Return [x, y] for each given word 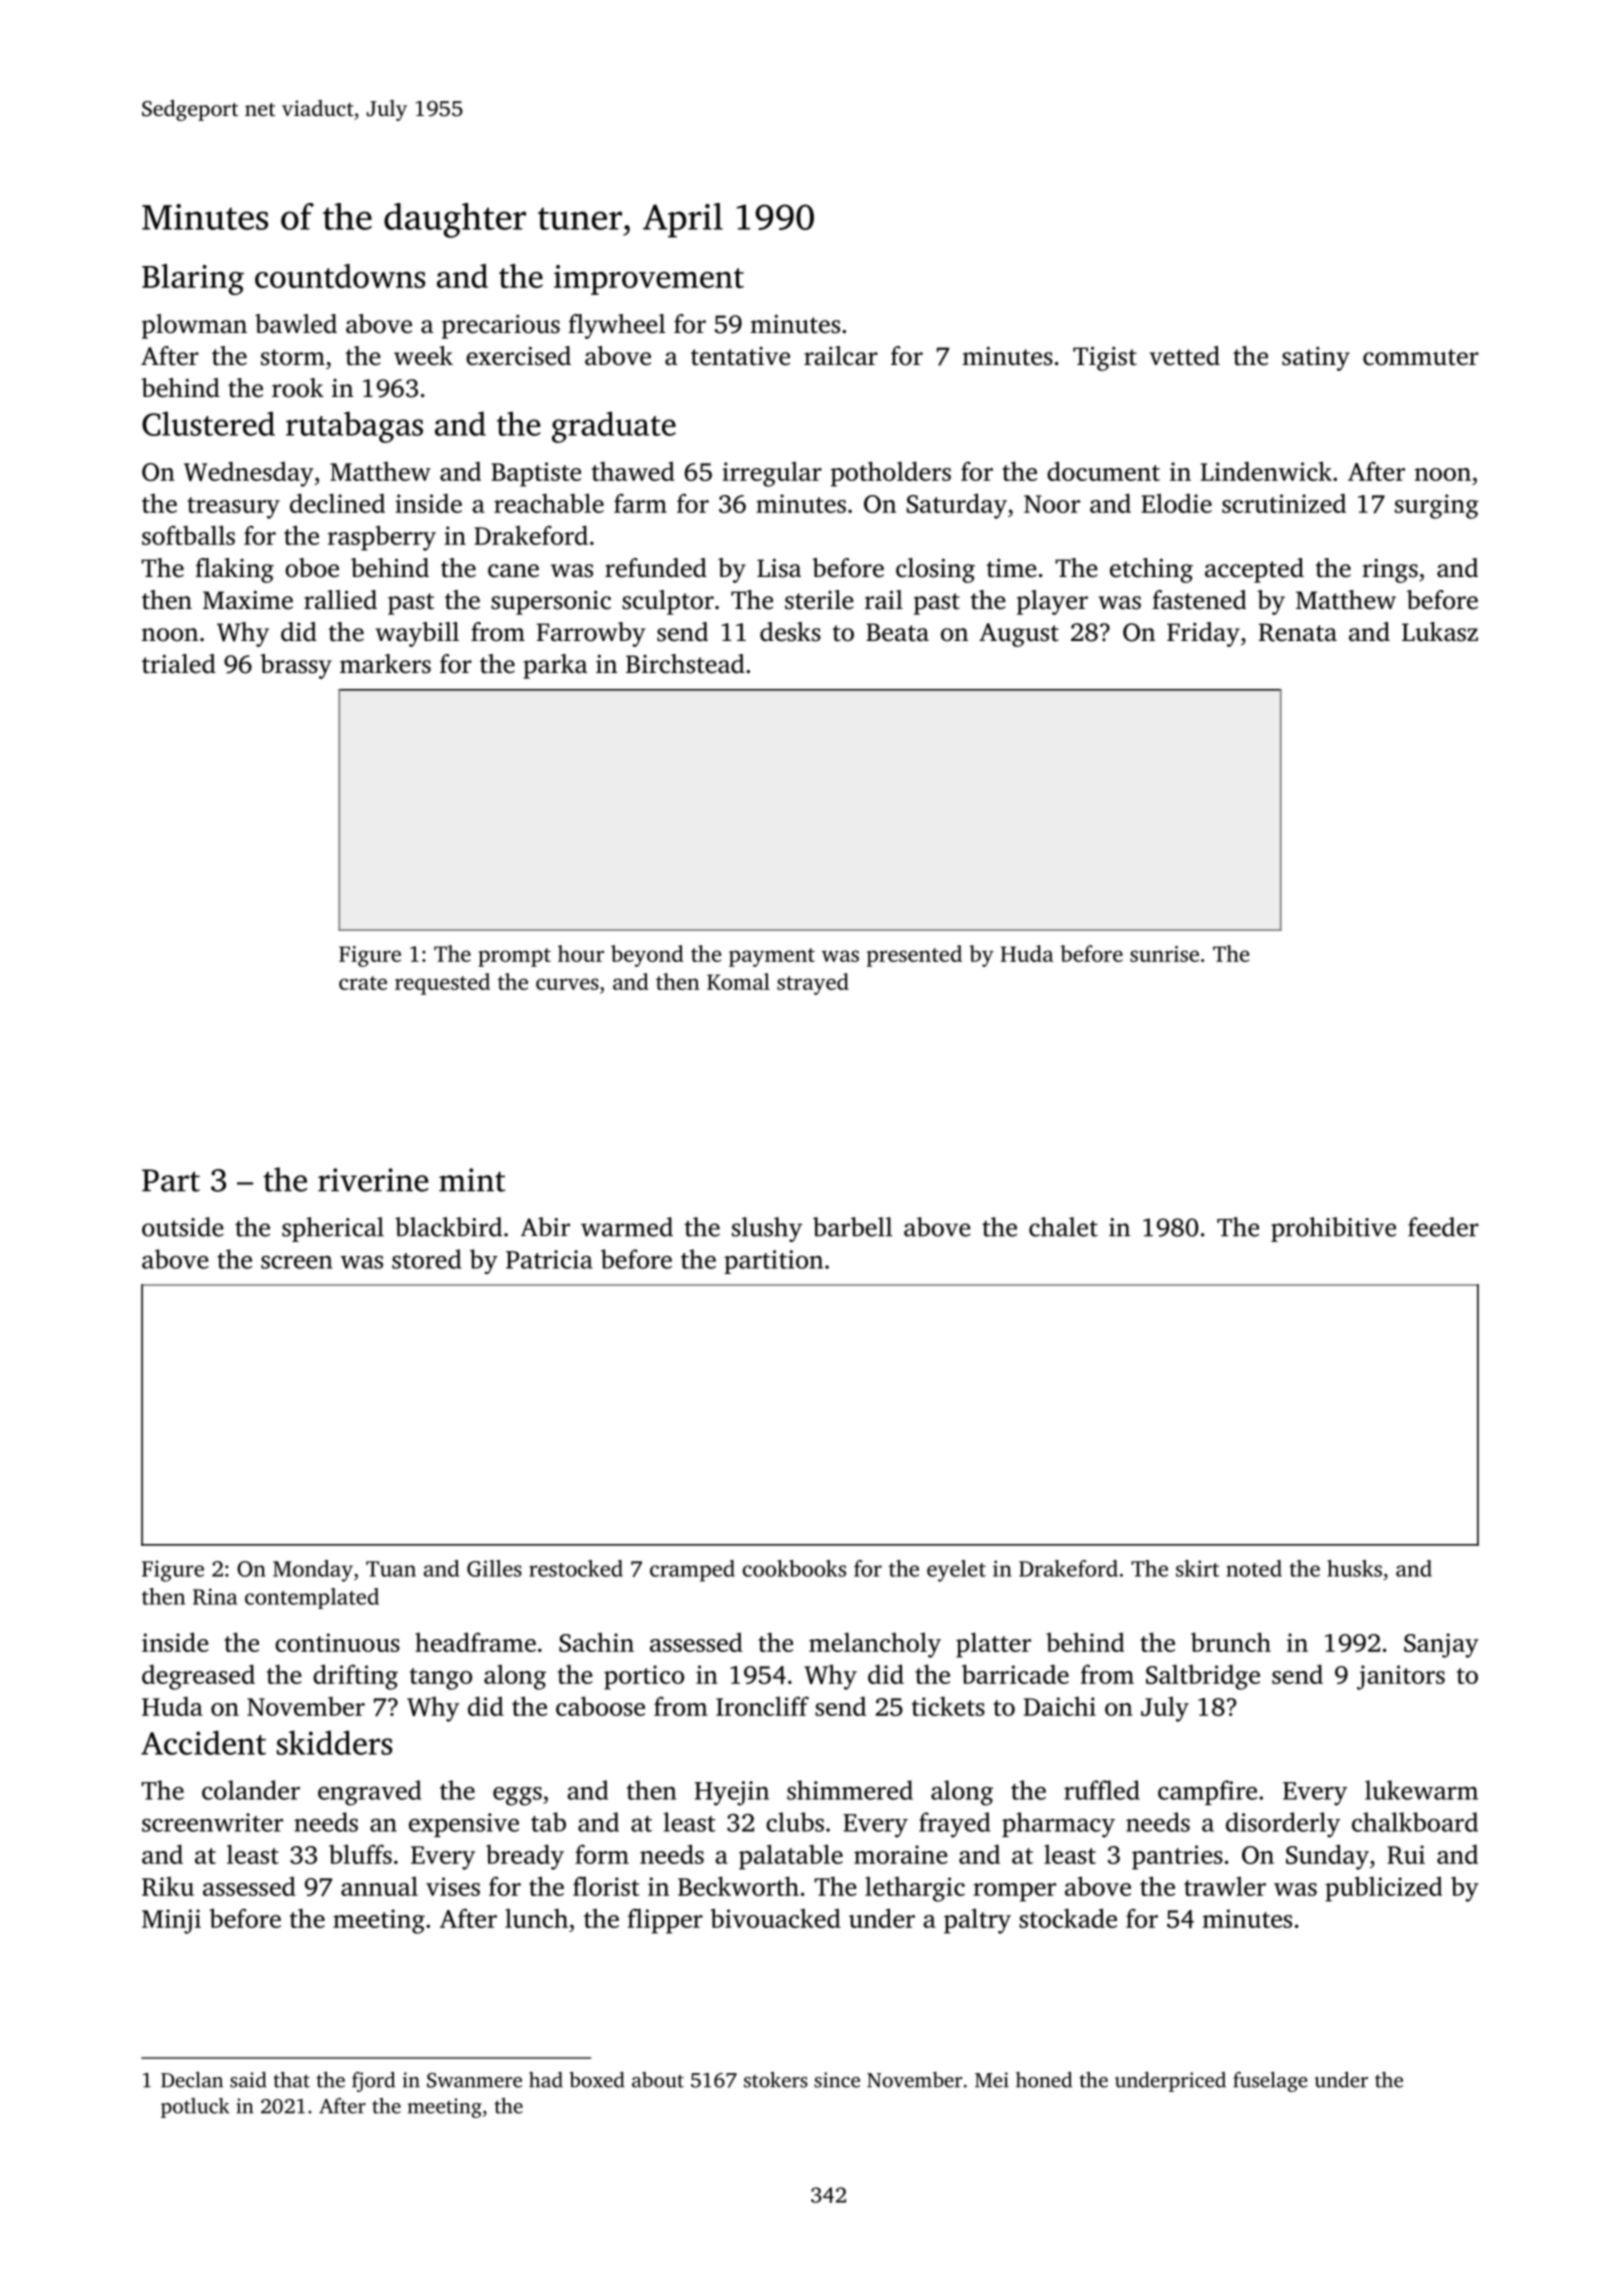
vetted [1184, 356]
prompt [514, 957]
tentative [740, 356]
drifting [355, 1677]
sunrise [1164, 954]
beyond [647, 956]
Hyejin [732, 1793]
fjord [373, 2082]
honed [1044, 2080]
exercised [518, 356]
